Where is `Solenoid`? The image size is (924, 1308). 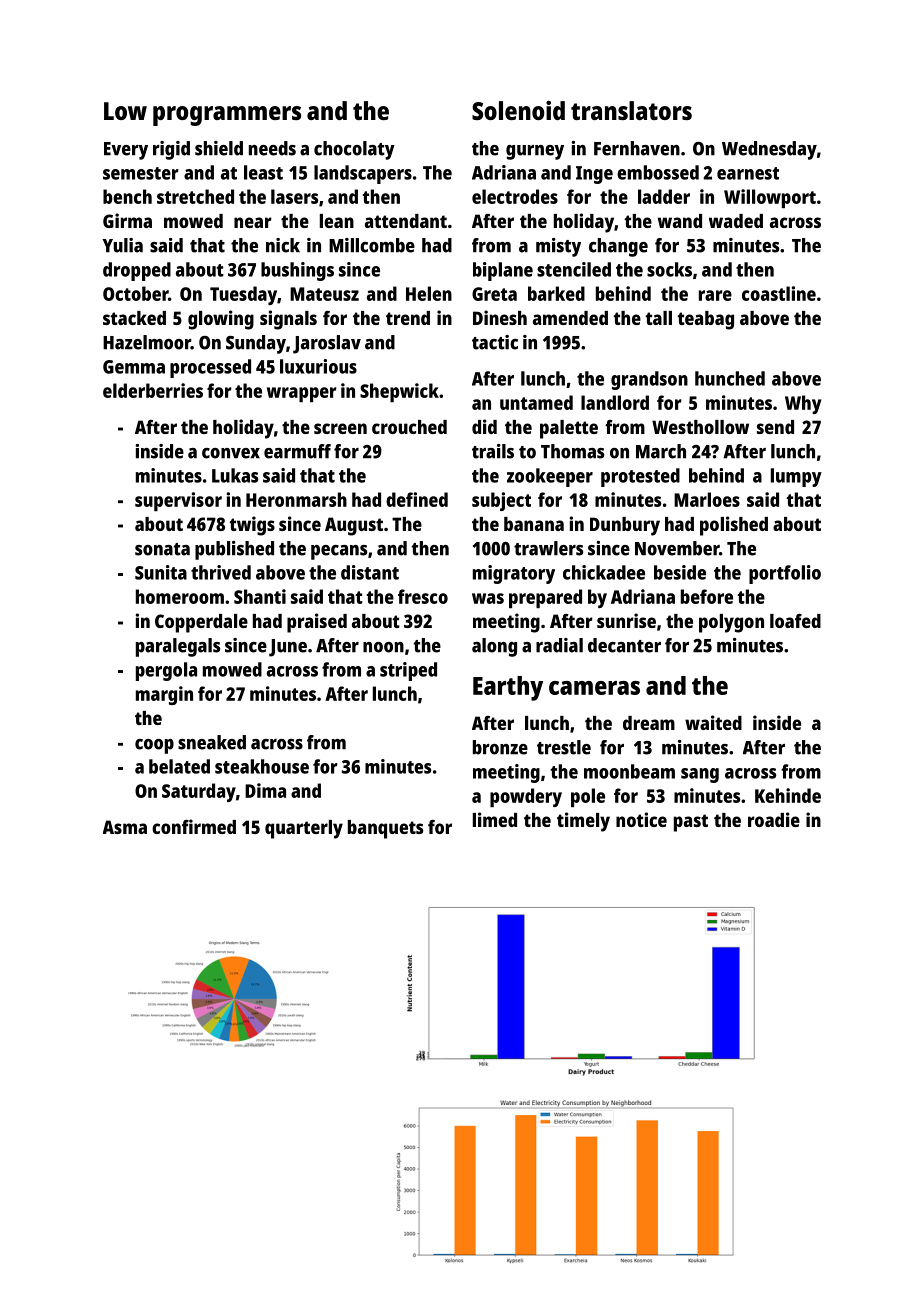 Solenoid is located at coordinates (518, 110).
